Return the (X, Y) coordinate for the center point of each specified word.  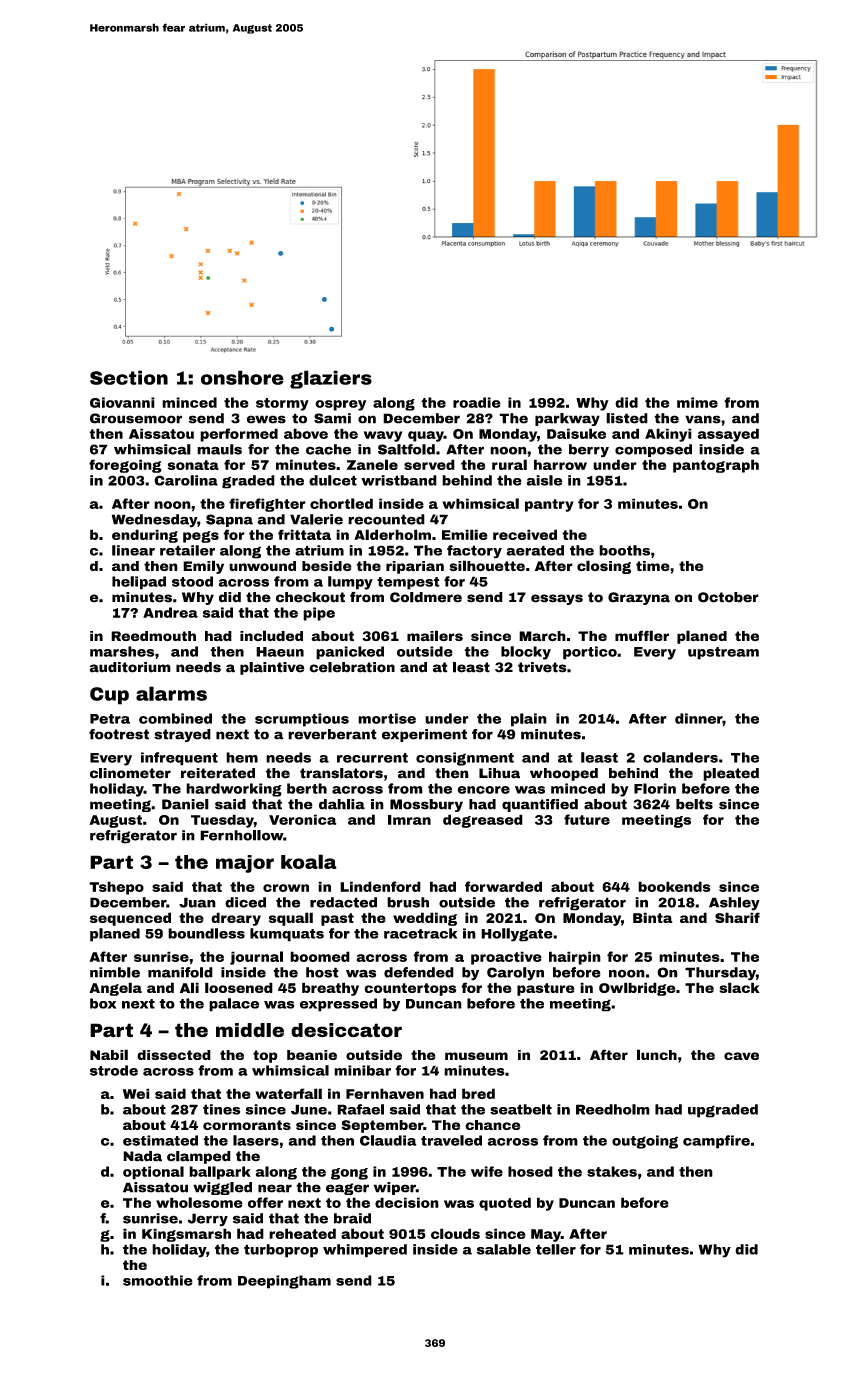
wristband (399, 480)
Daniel (185, 804)
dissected (174, 1055)
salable (504, 1249)
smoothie (158, 1280)
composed (653, 450)
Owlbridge (637, 989)
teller (556, 1249)
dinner (699, 718)
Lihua (499, 773)
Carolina (186, 480)
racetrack (420, 933)
